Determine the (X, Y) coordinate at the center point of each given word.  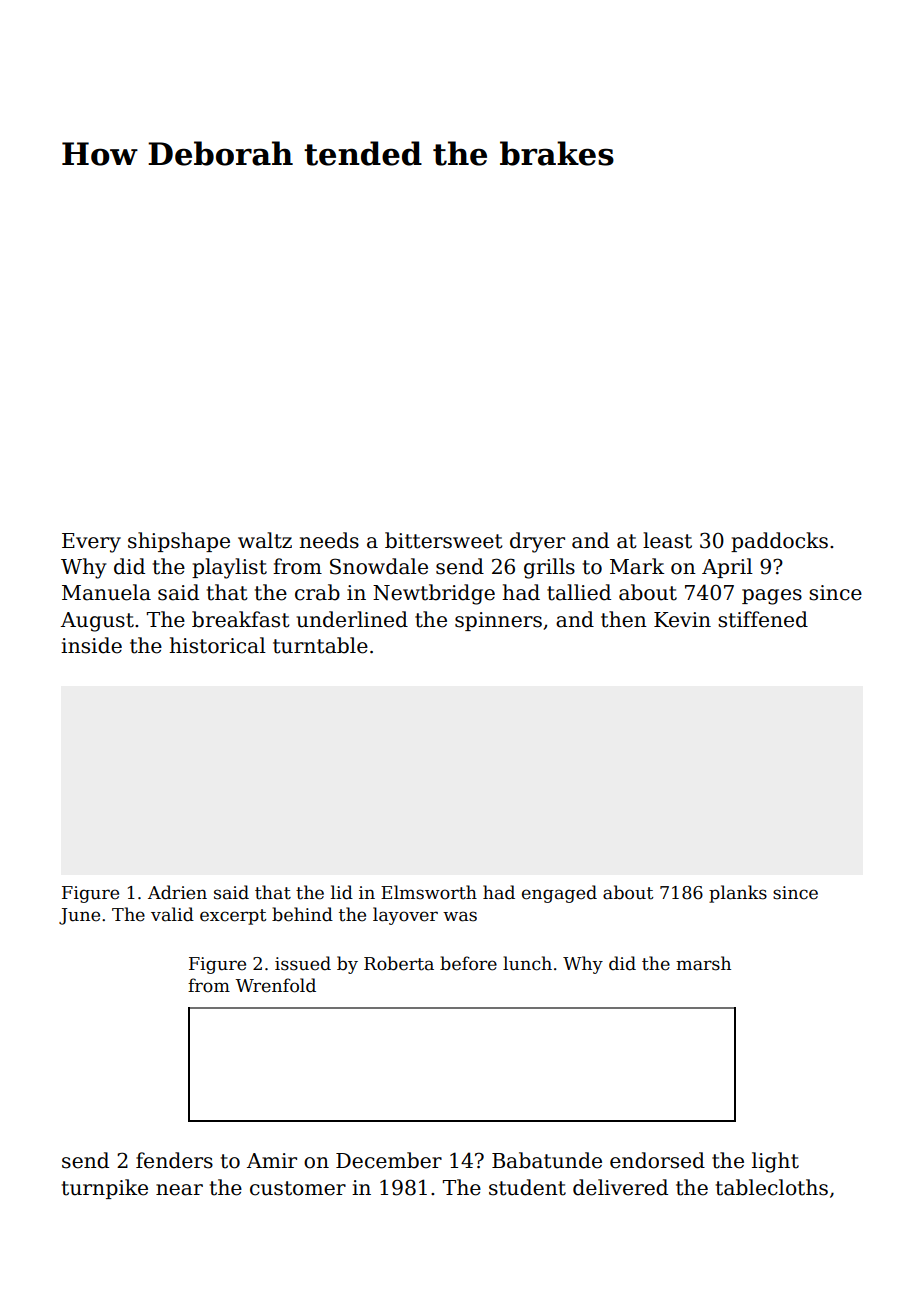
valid (172, 914)
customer (298, 1188)
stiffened (763, 619)
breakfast (241, 619)
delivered (620, 1187)
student (527, 1187)
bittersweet (444, 540)
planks (738, 894)
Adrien (177, 892)
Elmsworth (429, 892)
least (667, 540)
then (624, 619)
